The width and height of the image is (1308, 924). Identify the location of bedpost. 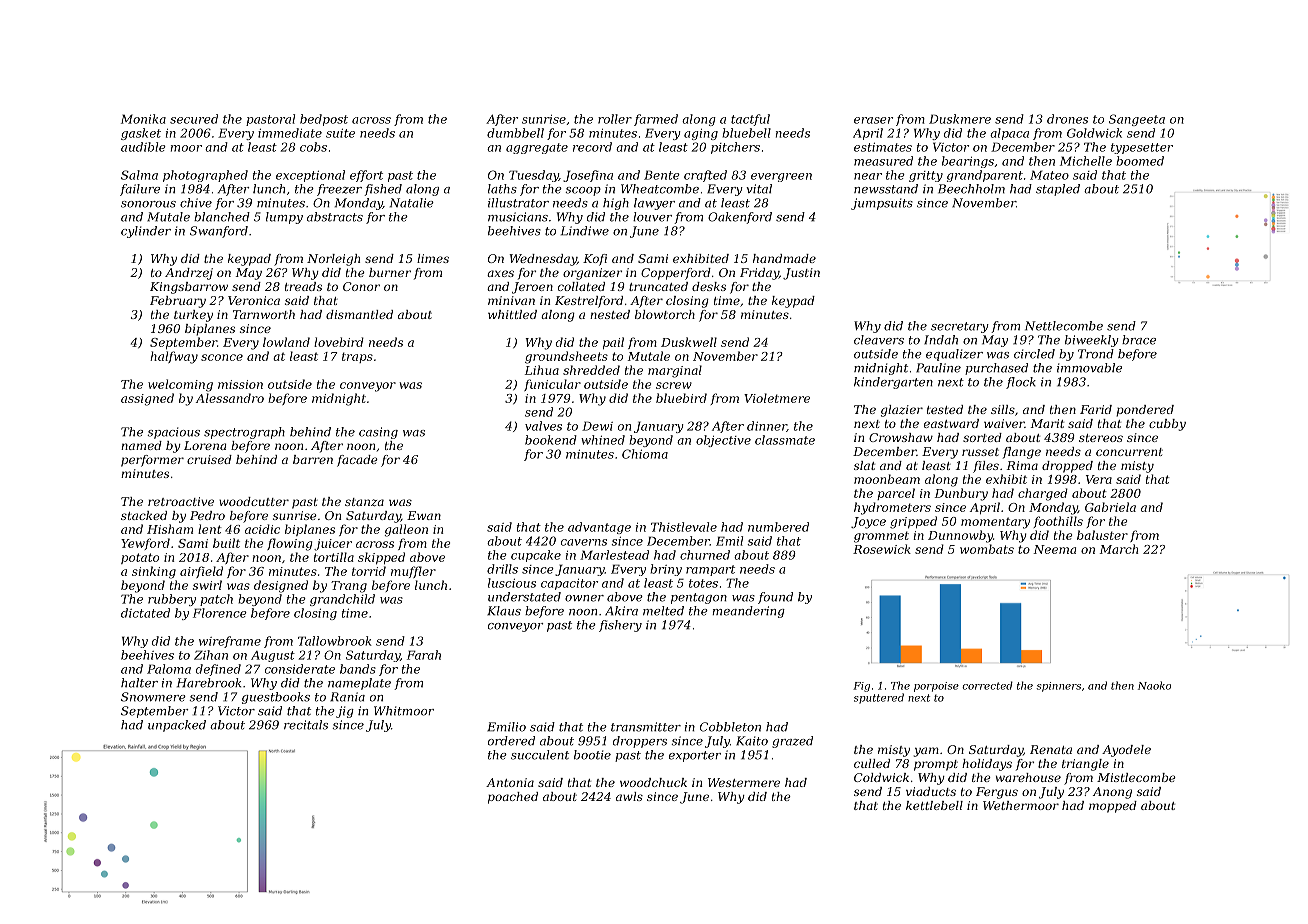
(324, 120).
